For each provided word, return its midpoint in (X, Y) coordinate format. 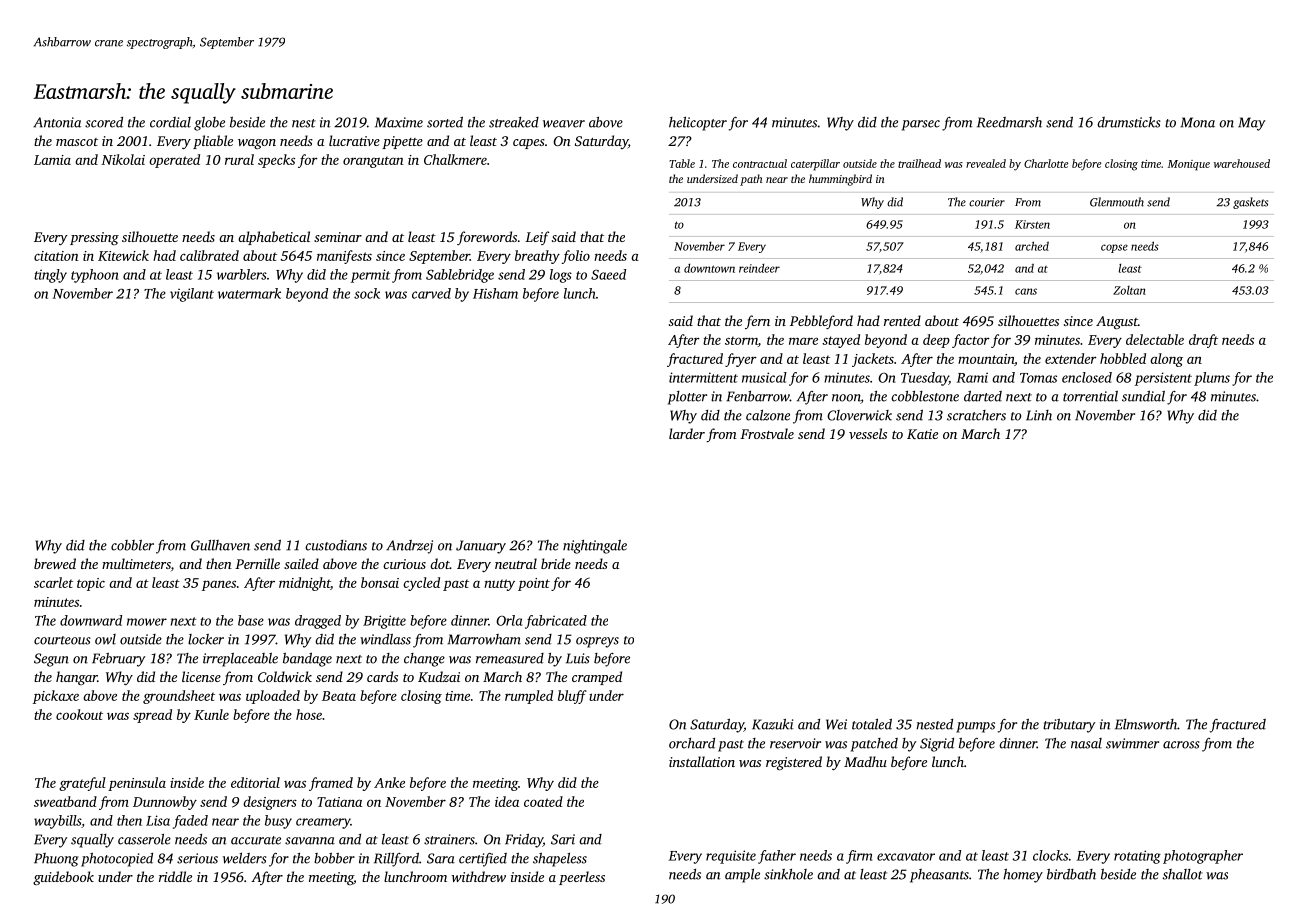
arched (1032, 246)
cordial (170, 122)
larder (687, 433)
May (1251, 124)
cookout (79, 714)
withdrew (479, 876)
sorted (445, 122)
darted (983, 396)
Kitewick (123, 255)
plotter (687, 398)
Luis (578, 658)
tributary (1069, 726)
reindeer (759, 268)
